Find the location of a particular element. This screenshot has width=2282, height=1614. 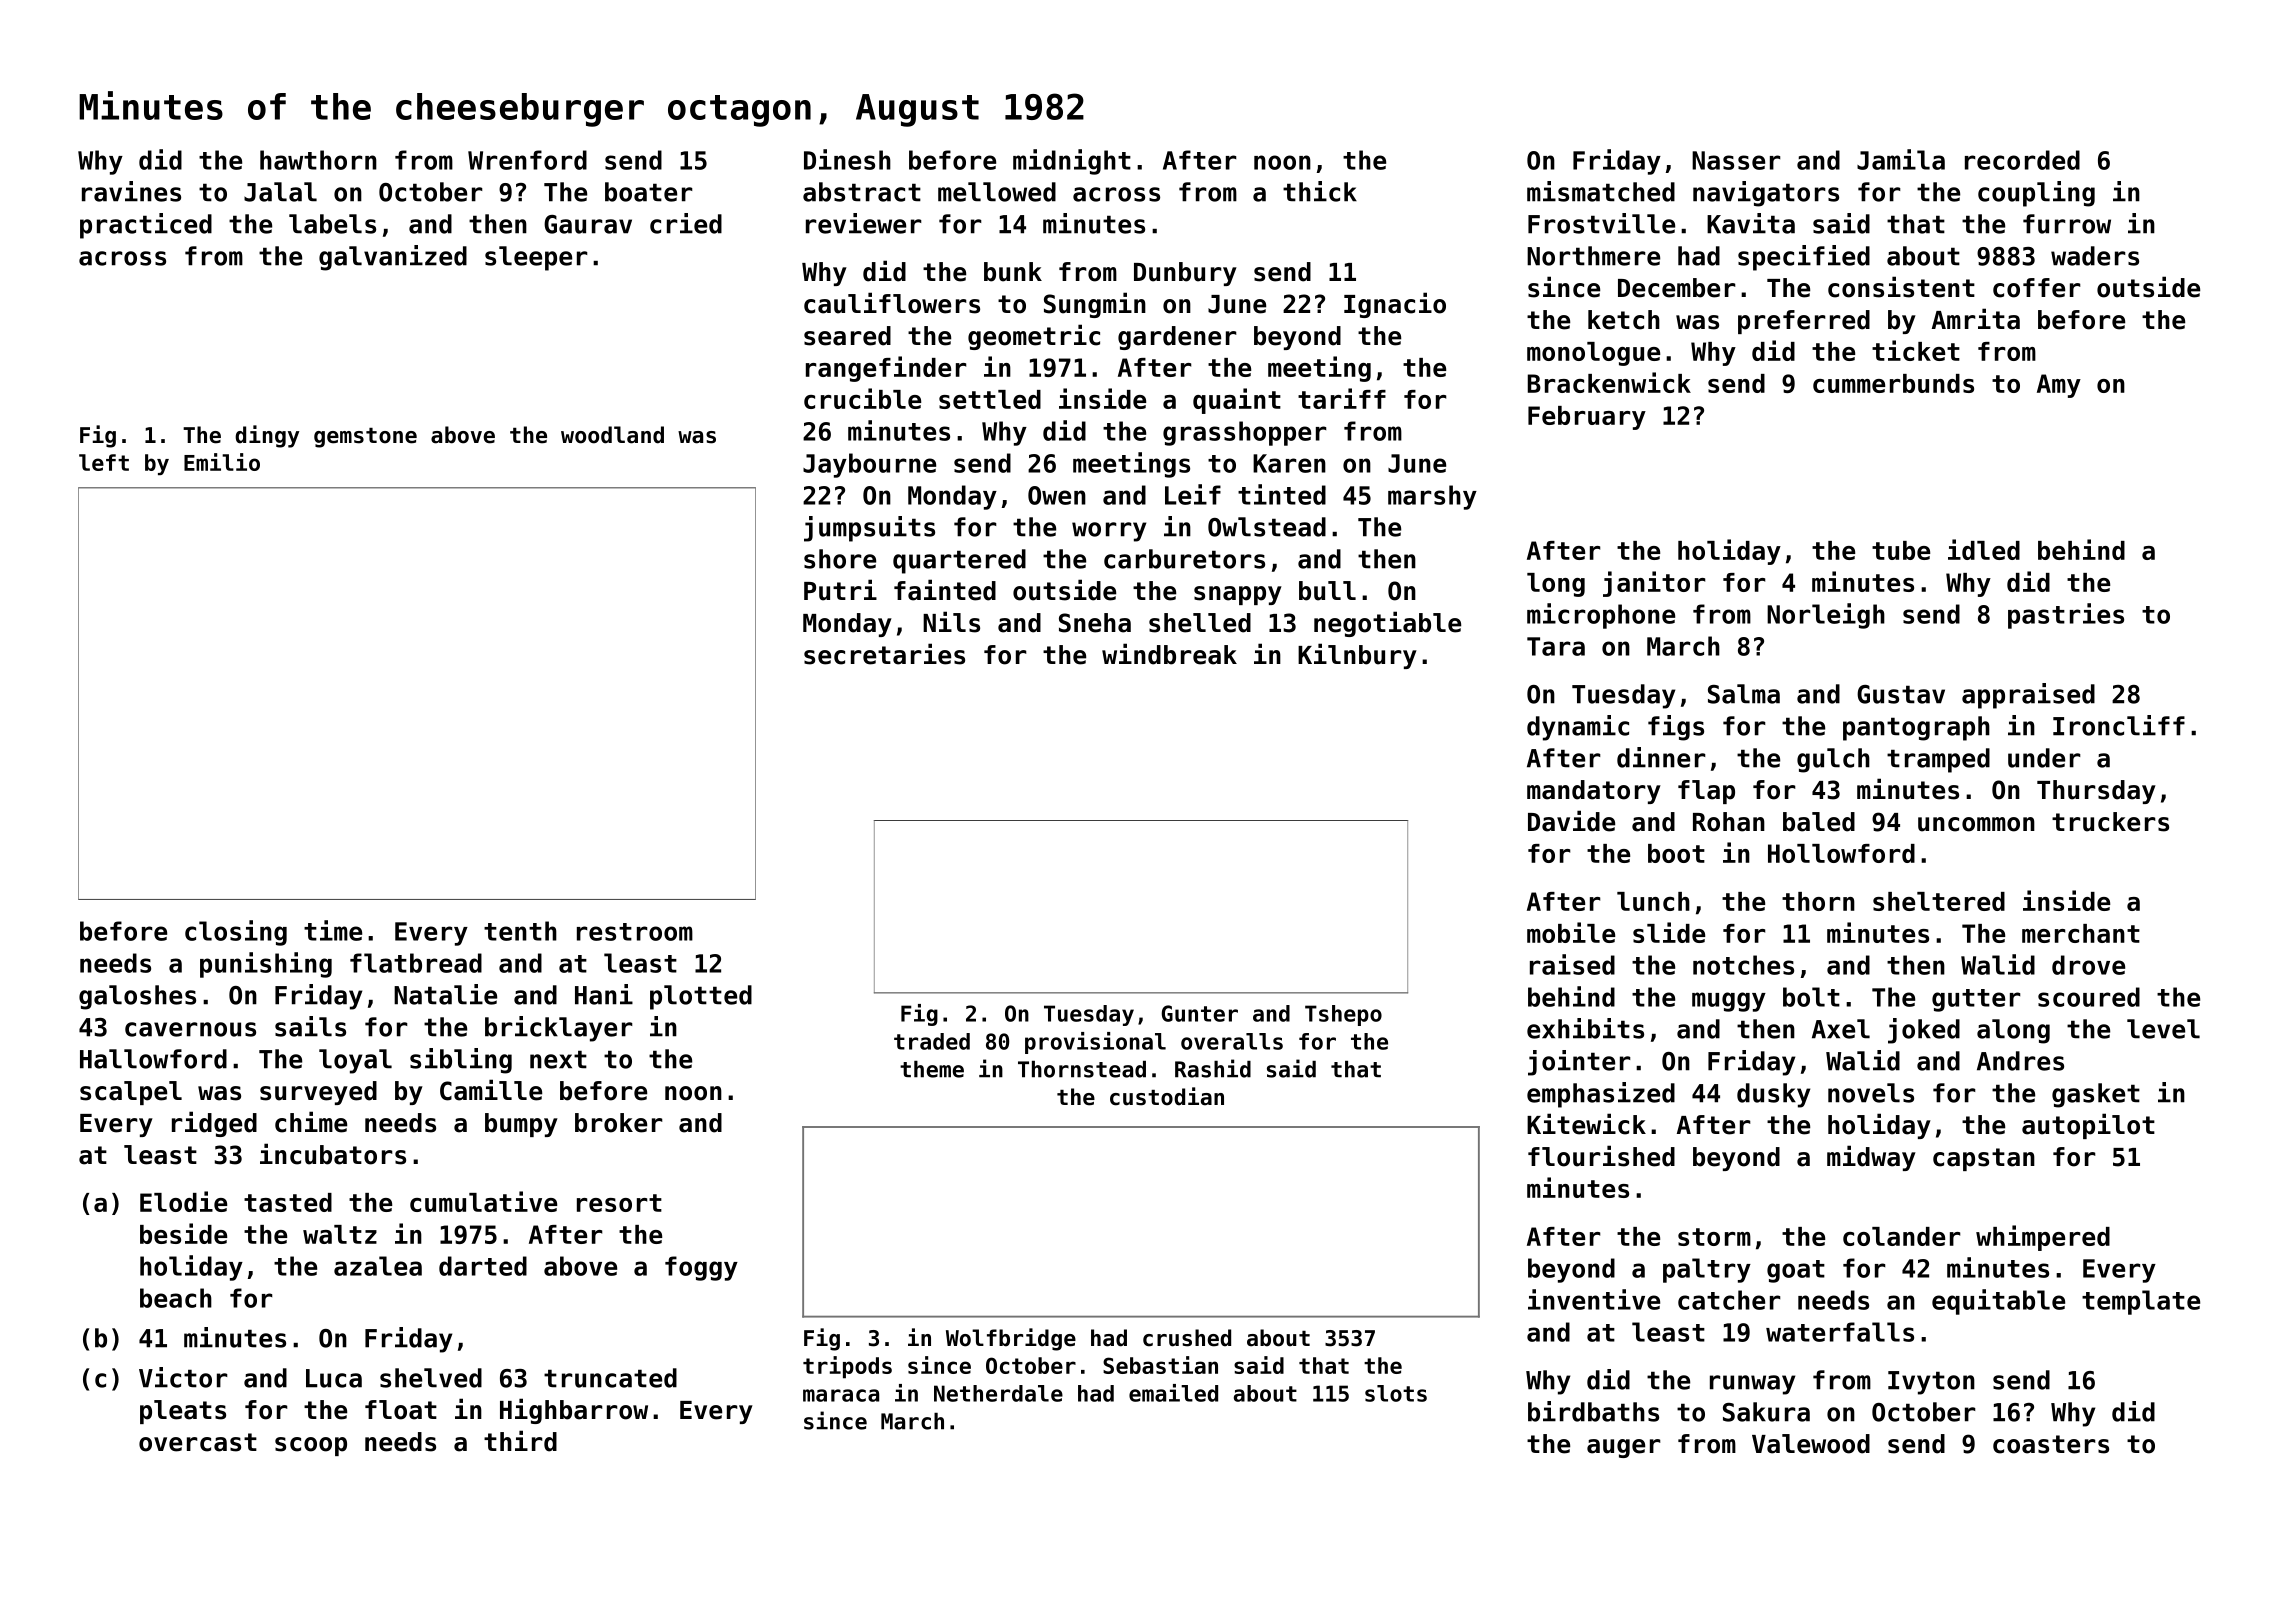

merchant is located at coordinates (2081, 933).
